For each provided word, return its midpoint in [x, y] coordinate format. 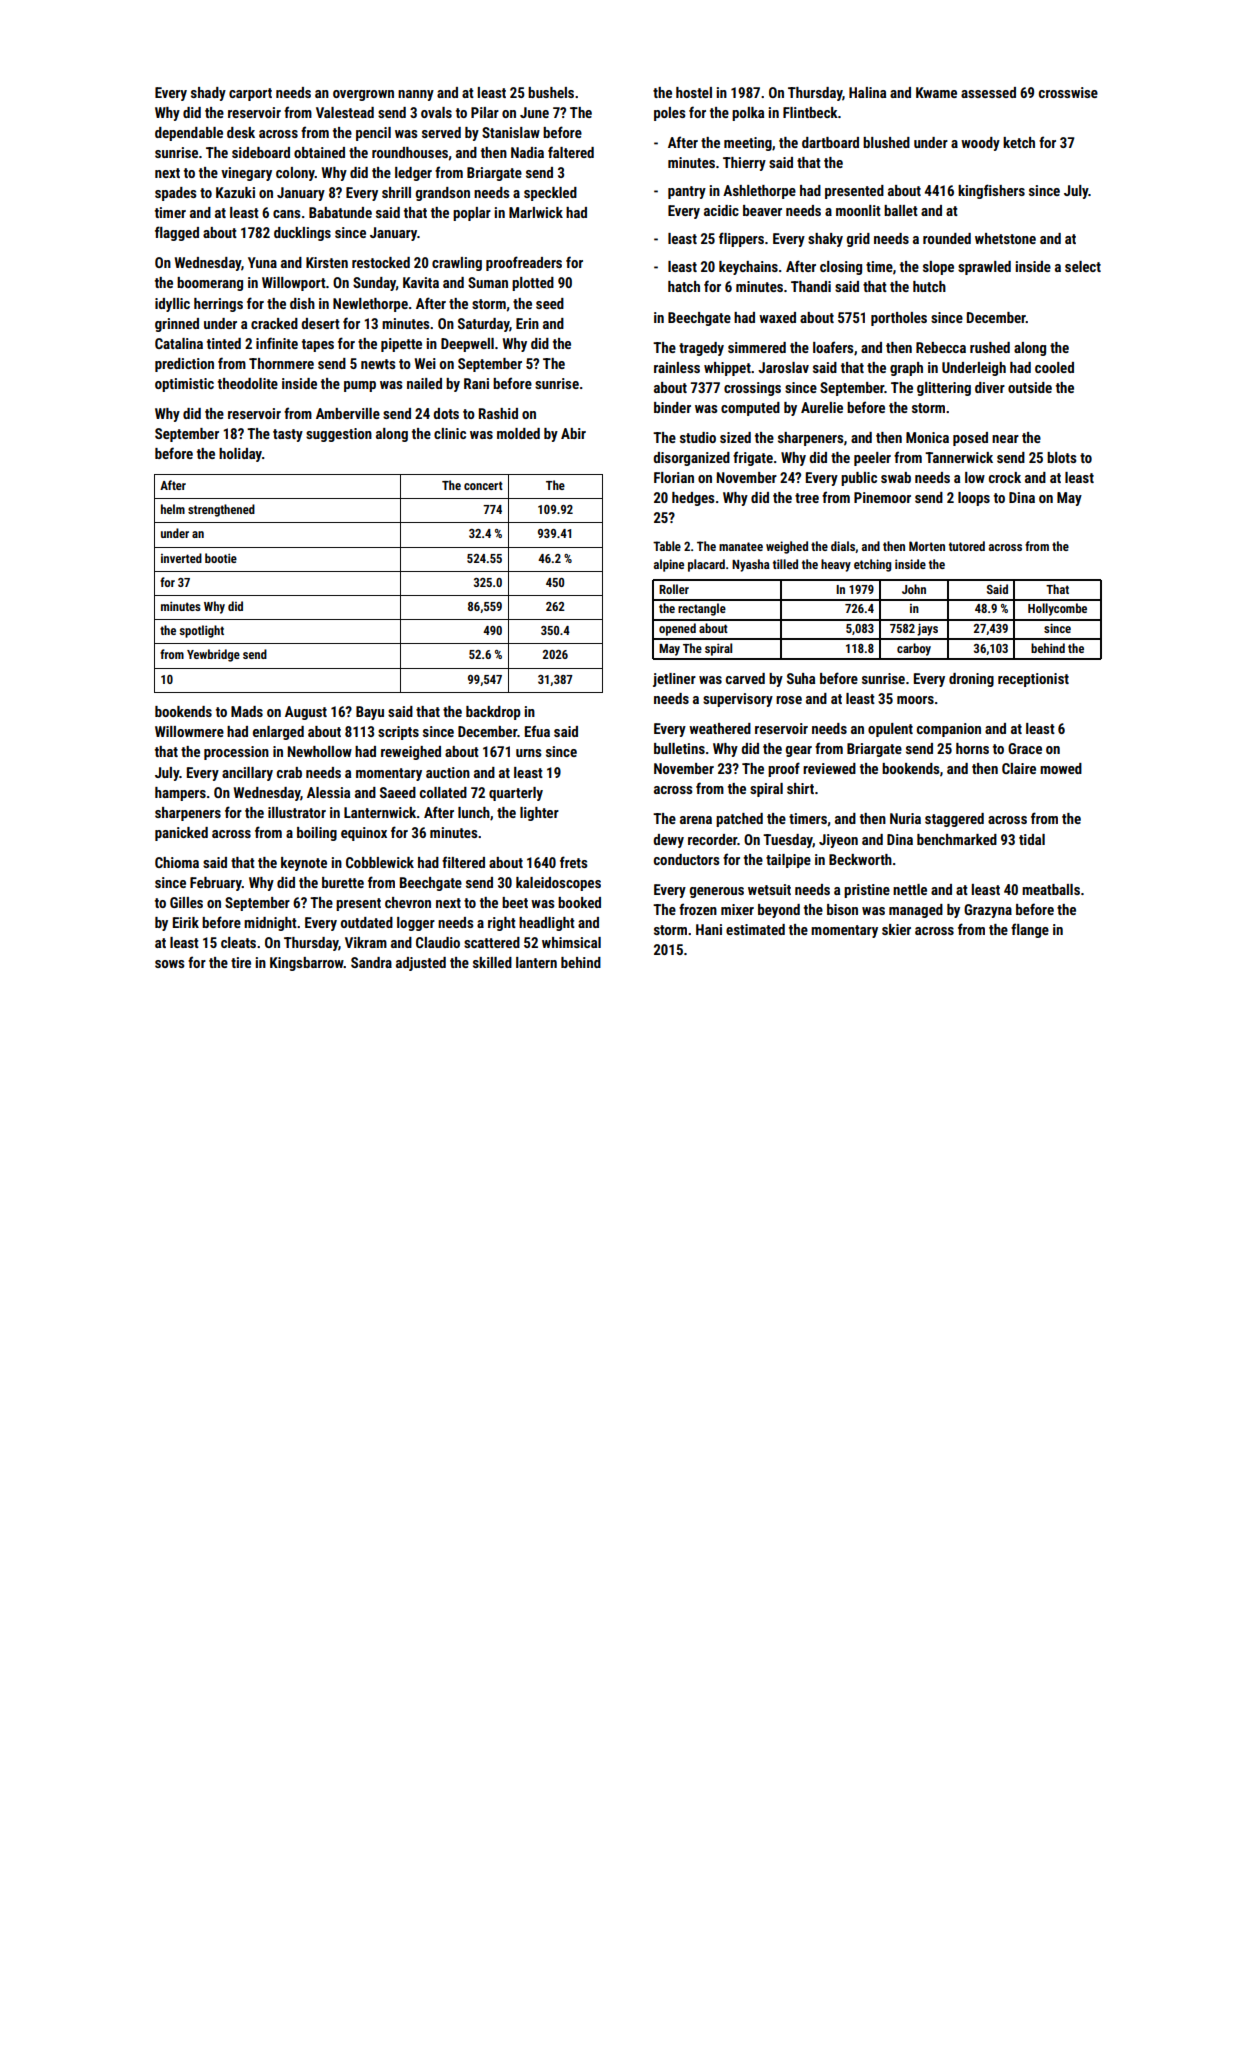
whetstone [1005, 238]
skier [896, 929]
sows [170, 964]
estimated [755, 929]
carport [250, 94]
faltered [571, 152]
